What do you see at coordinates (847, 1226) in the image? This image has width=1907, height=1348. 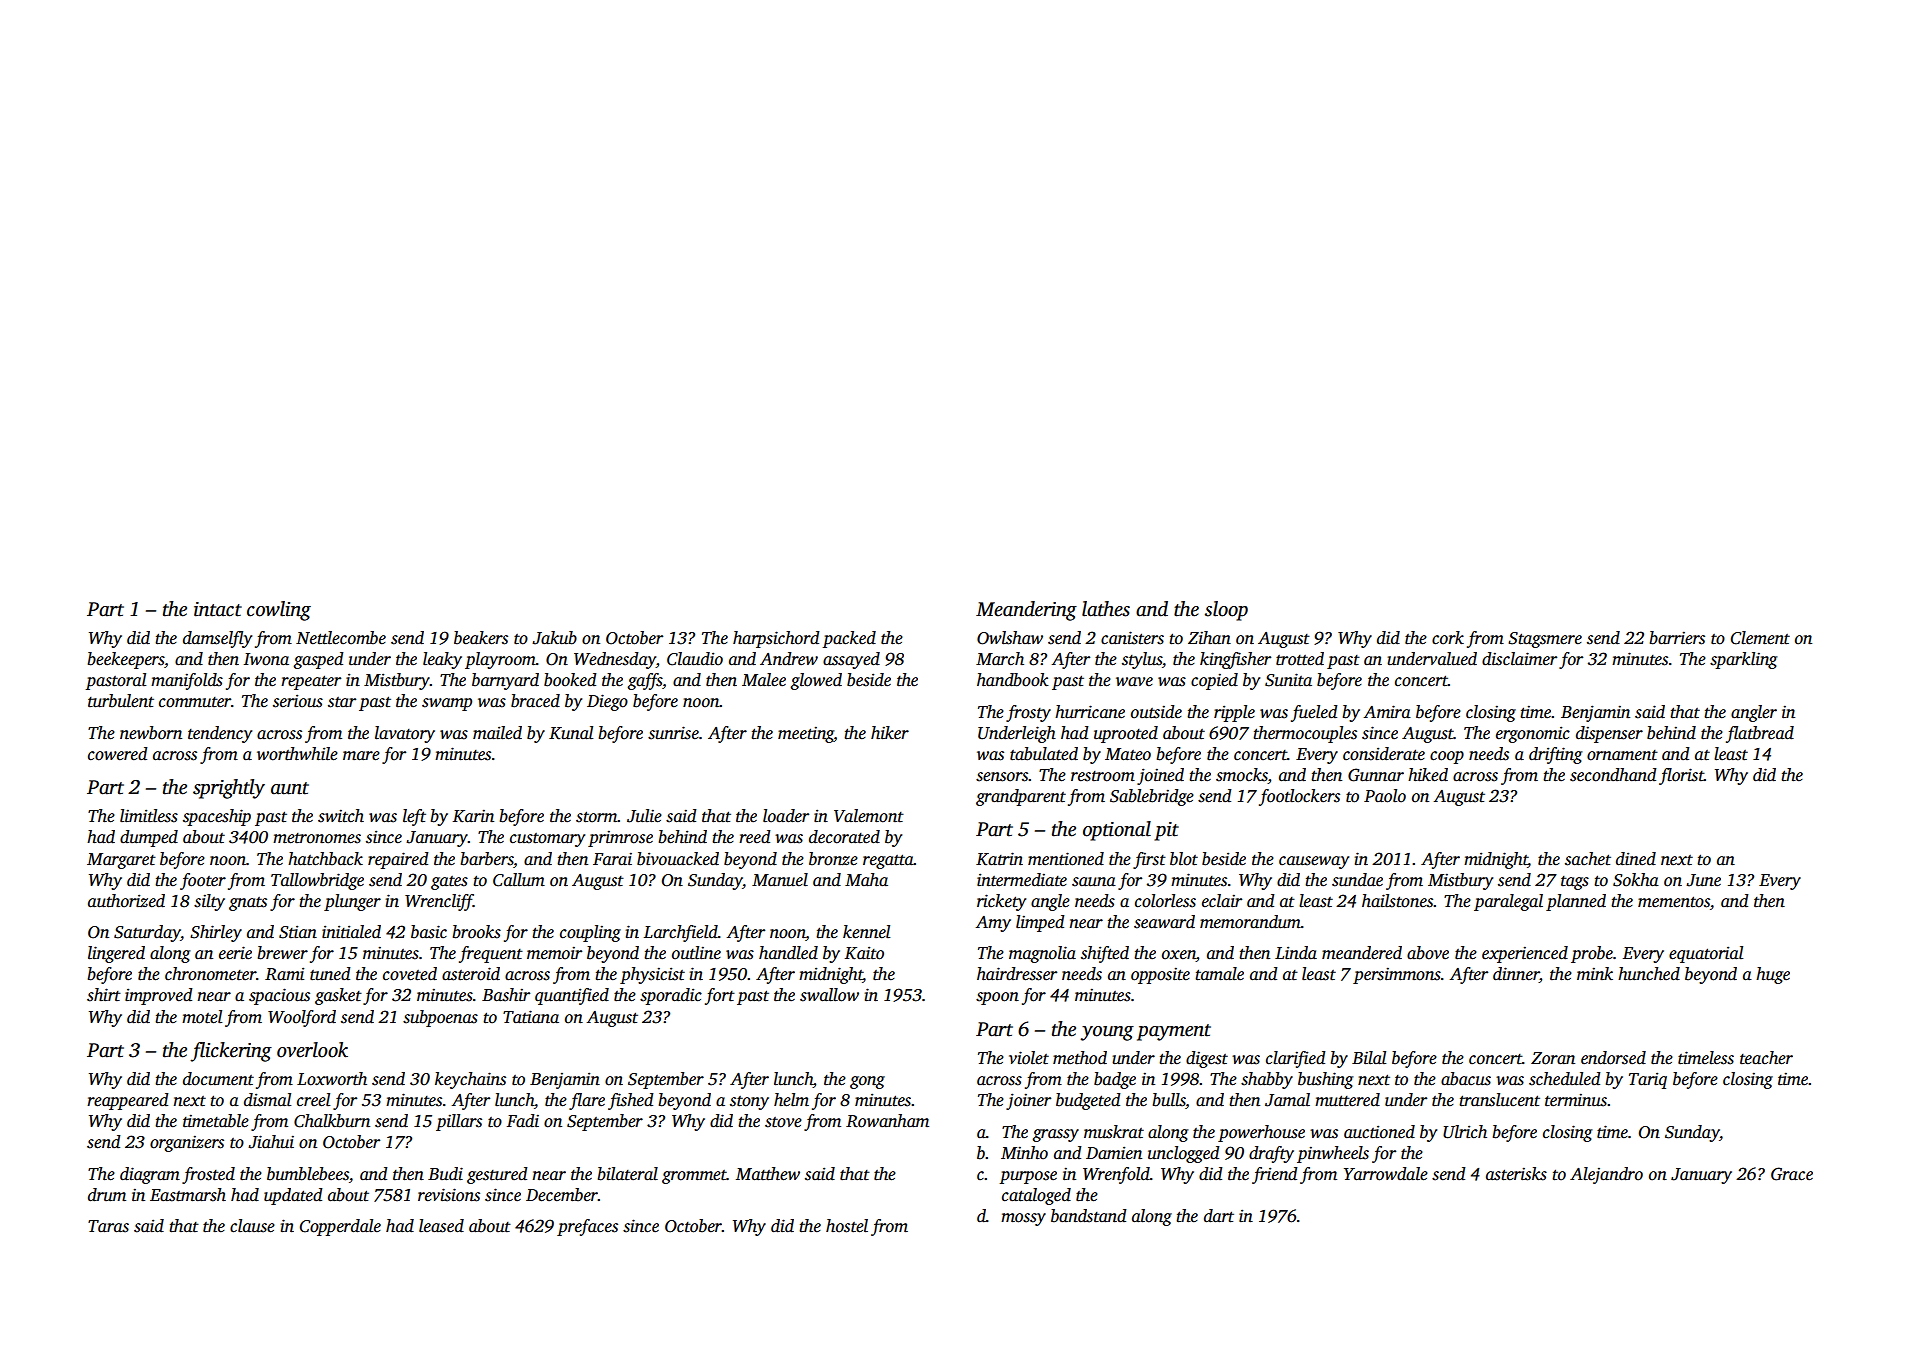 I see `hostel` at bounding box center [847, 1226].
